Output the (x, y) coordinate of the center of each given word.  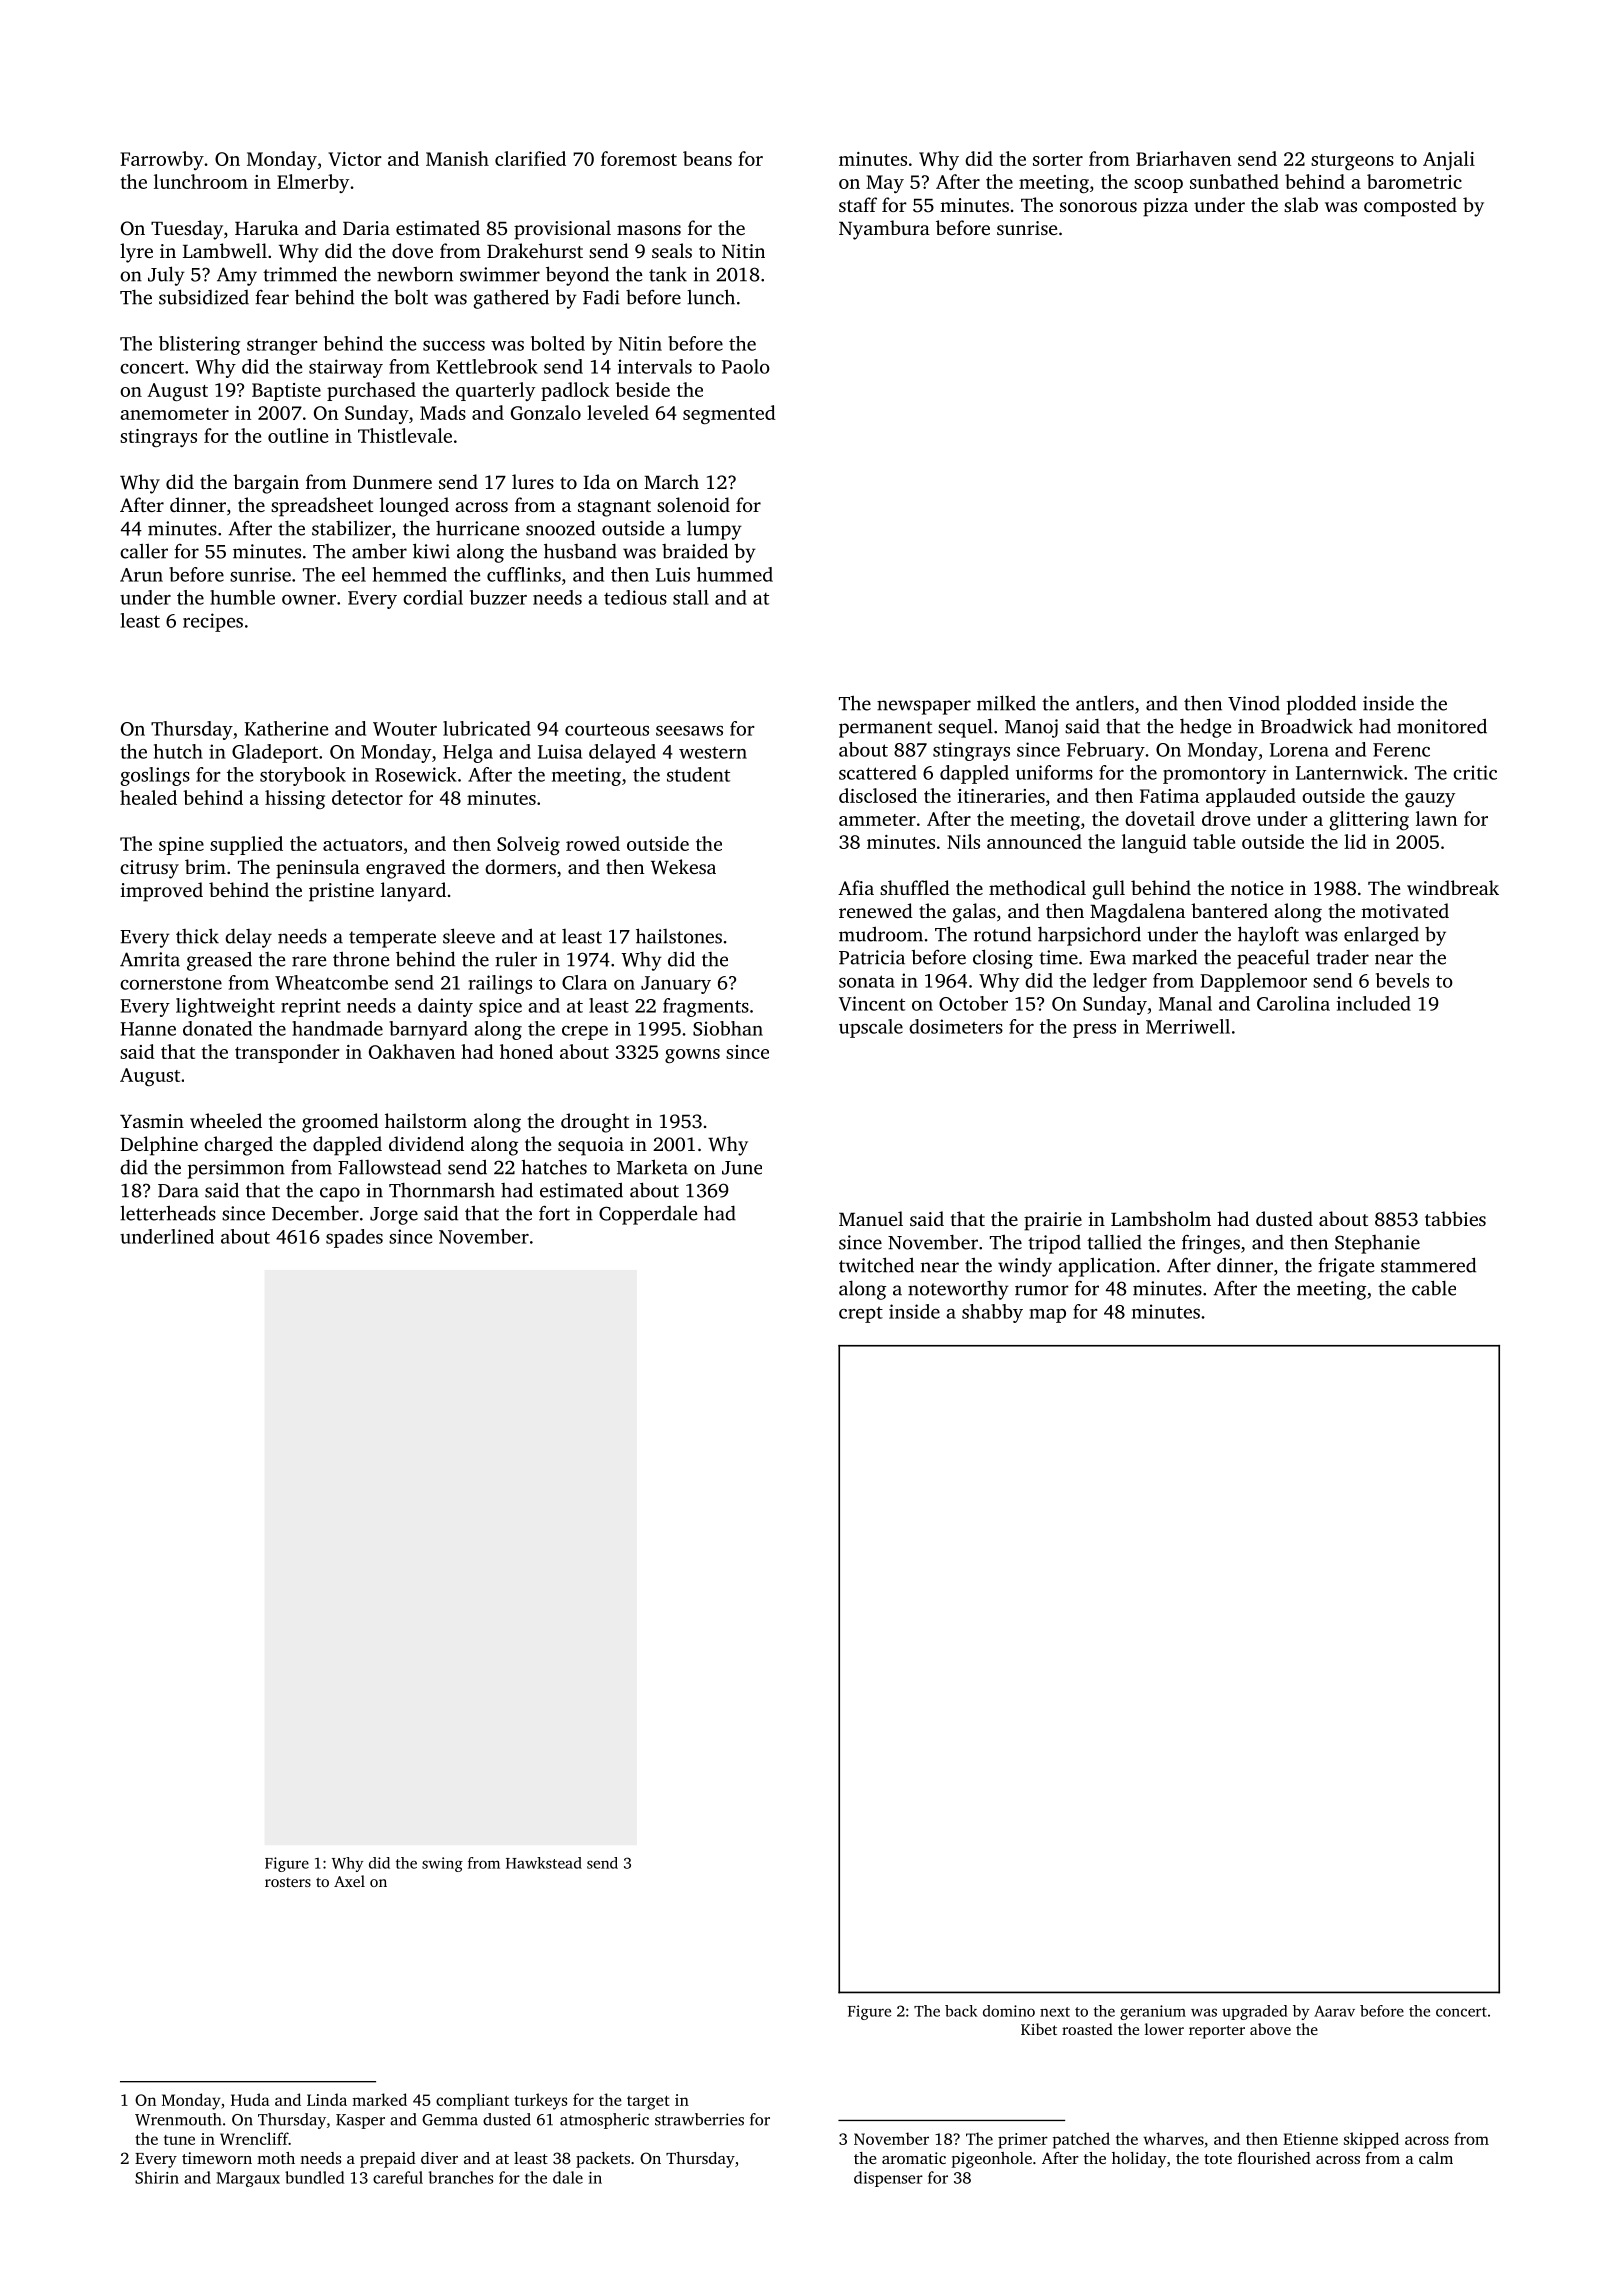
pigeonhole (992, 2160)
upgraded (1254, 2012)
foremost (639, 158)
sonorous (1098, 207)
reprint (311, 1007)
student (698, 774)
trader (1342, 957)
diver (439, 2158)
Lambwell (225, 250)
